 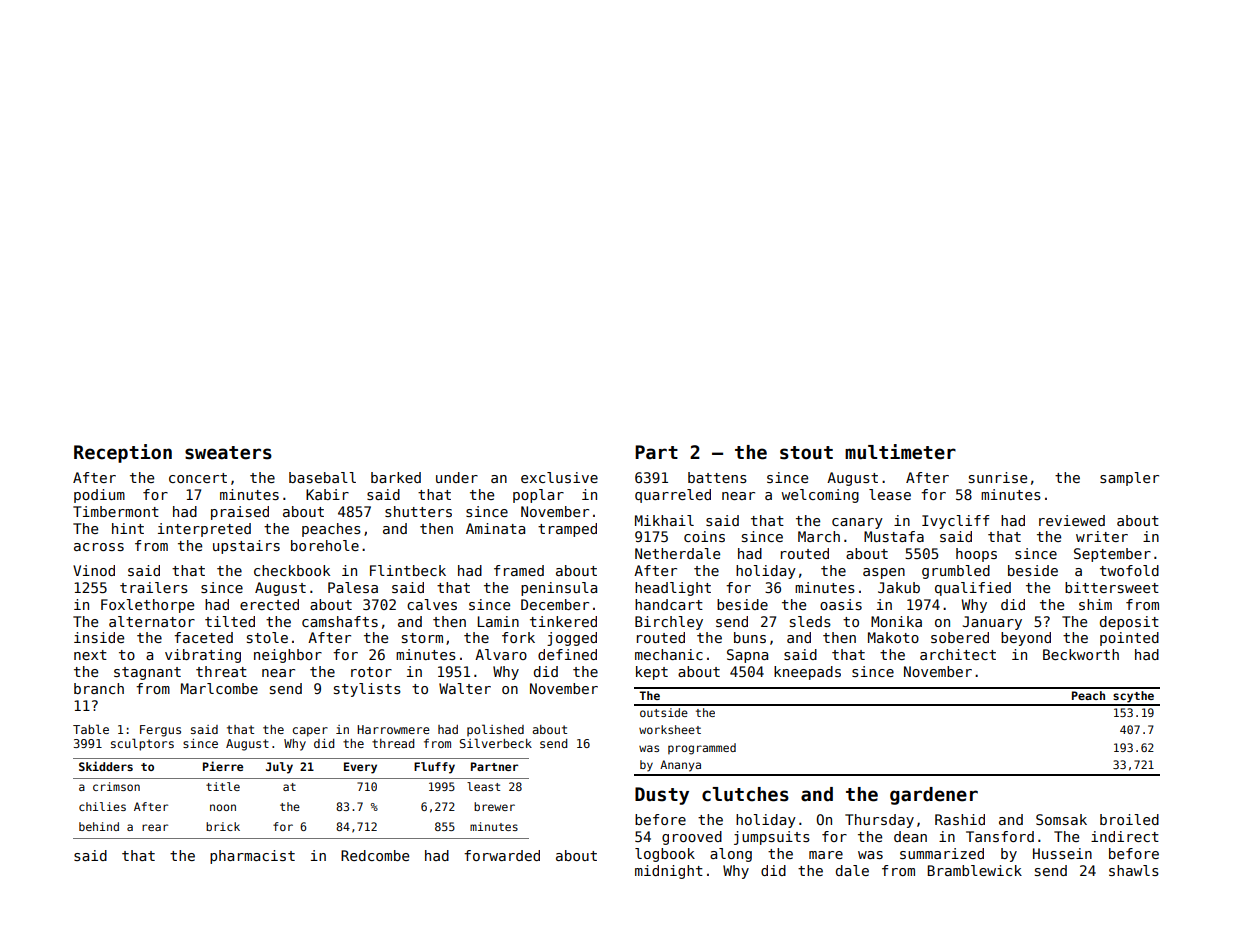 I want to click on pharmacist, so click(x=252, y=857).
